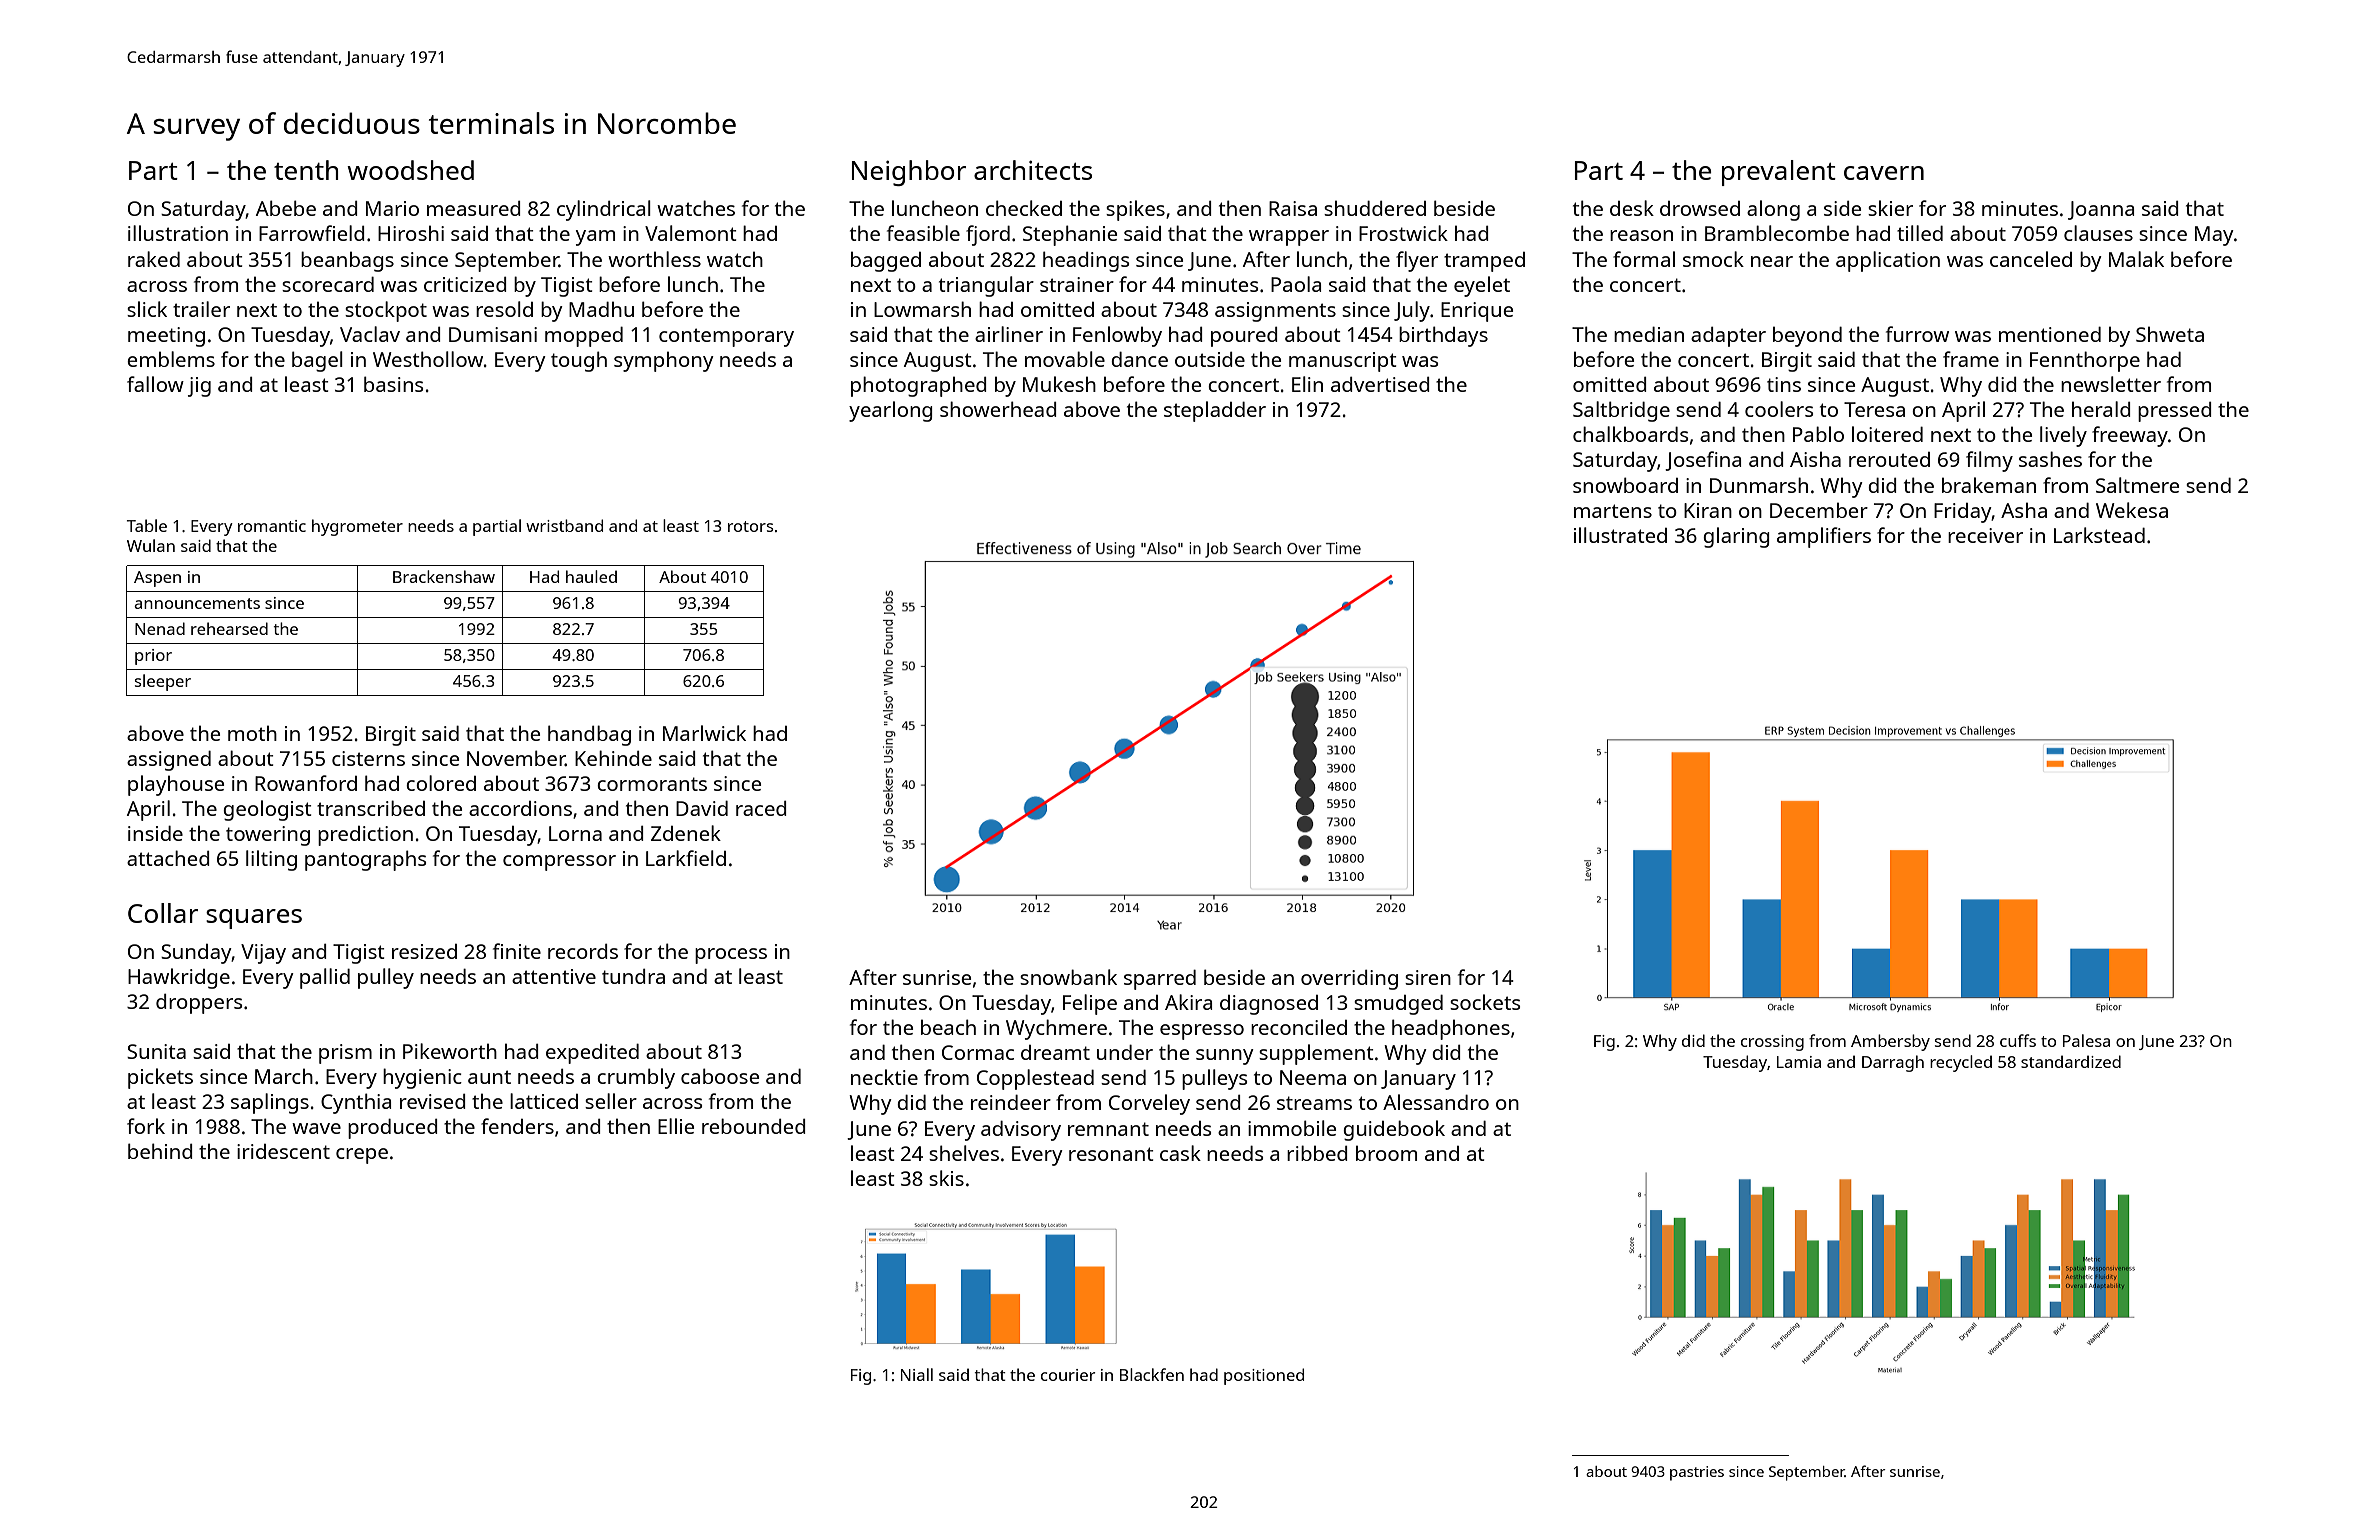 The height and width of the document is (1540, 2380). What do you see at coordinates (761, 808) in the document?
I see `raced` at bounding box center [761, 808].
